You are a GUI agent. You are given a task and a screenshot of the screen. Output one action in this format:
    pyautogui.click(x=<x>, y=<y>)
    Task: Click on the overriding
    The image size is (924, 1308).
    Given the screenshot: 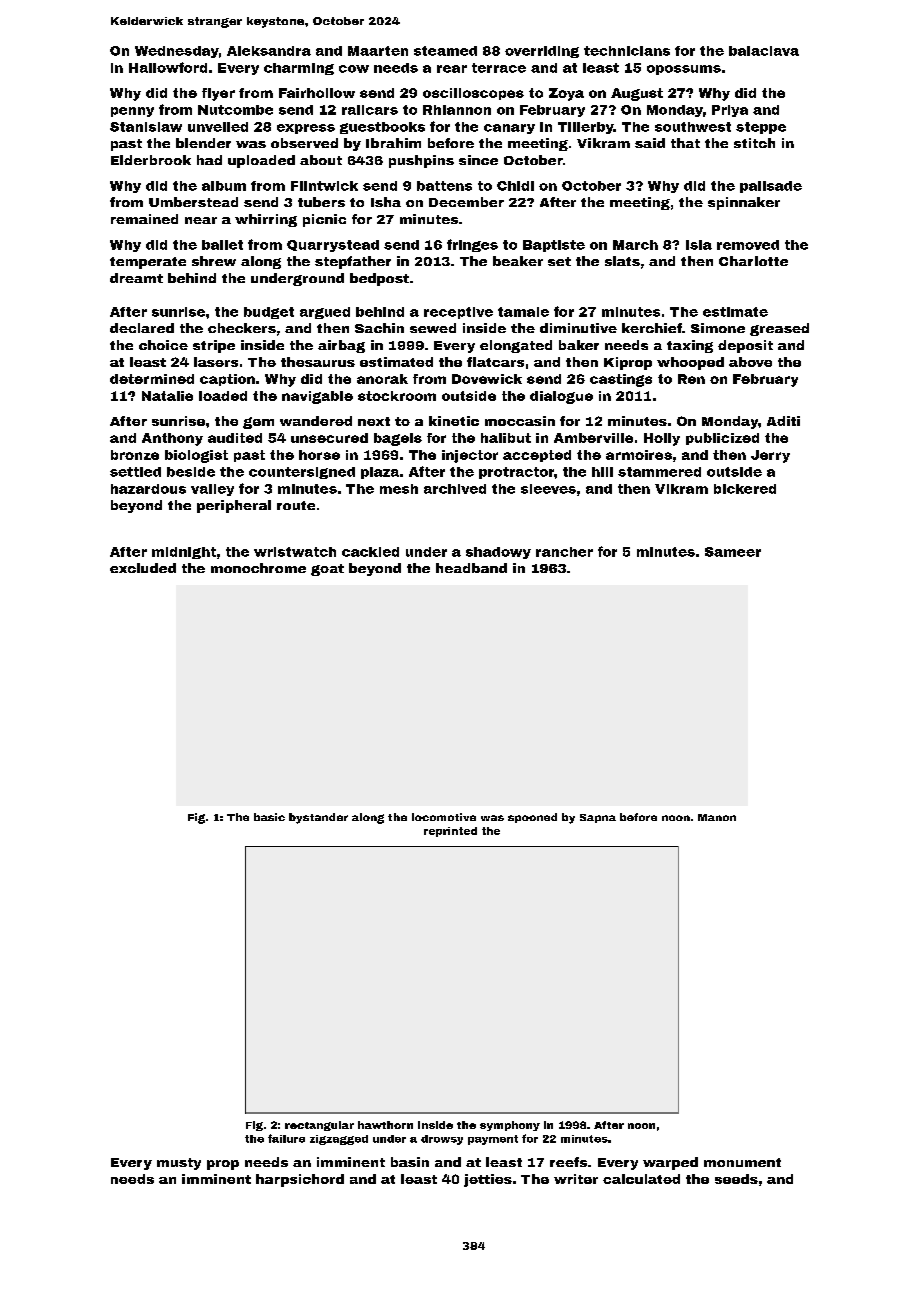 What is the action you would take?
    pyautogui.click(x=542, y=52)
